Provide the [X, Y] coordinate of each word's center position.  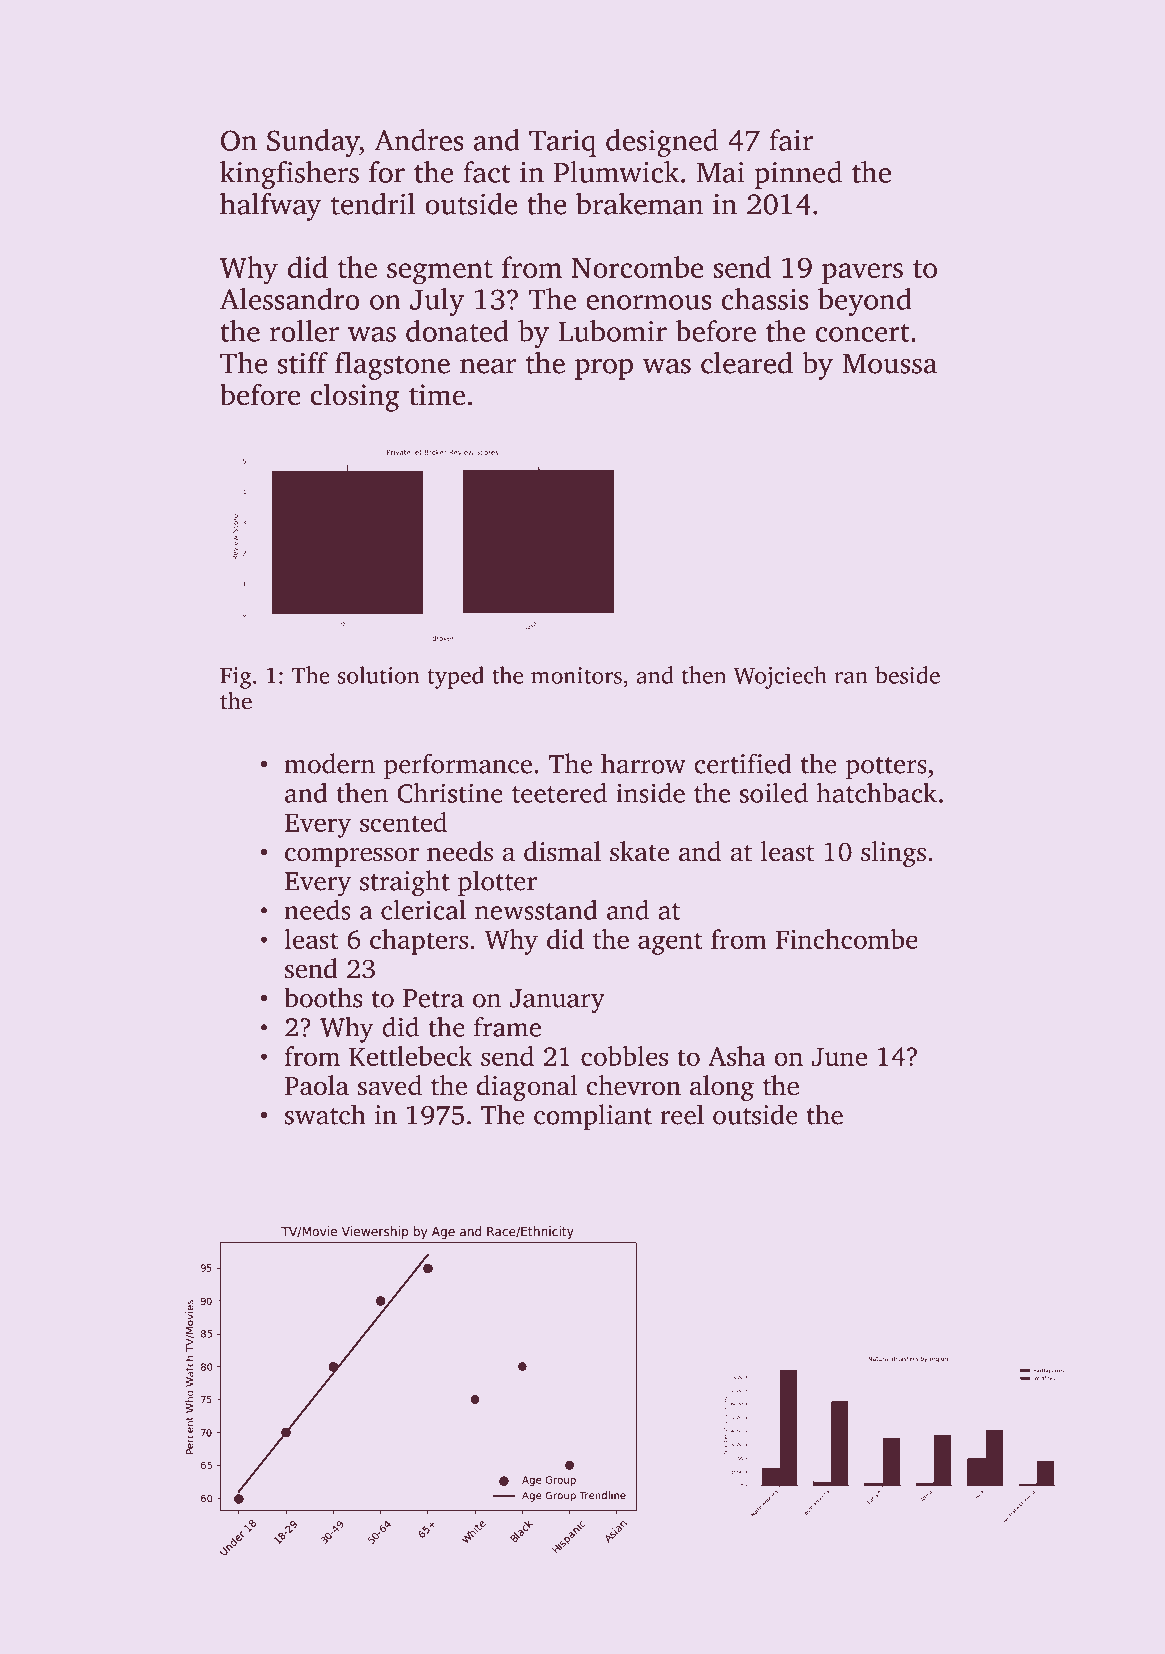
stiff [302, 363]
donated [457, 331]
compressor [352, 857]
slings [893, 854]
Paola [316, 1085]
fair [791, 140]
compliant [593, 1117]
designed [662, 143]
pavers [862, 273]
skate [639, 851]
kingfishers [289, 175]
